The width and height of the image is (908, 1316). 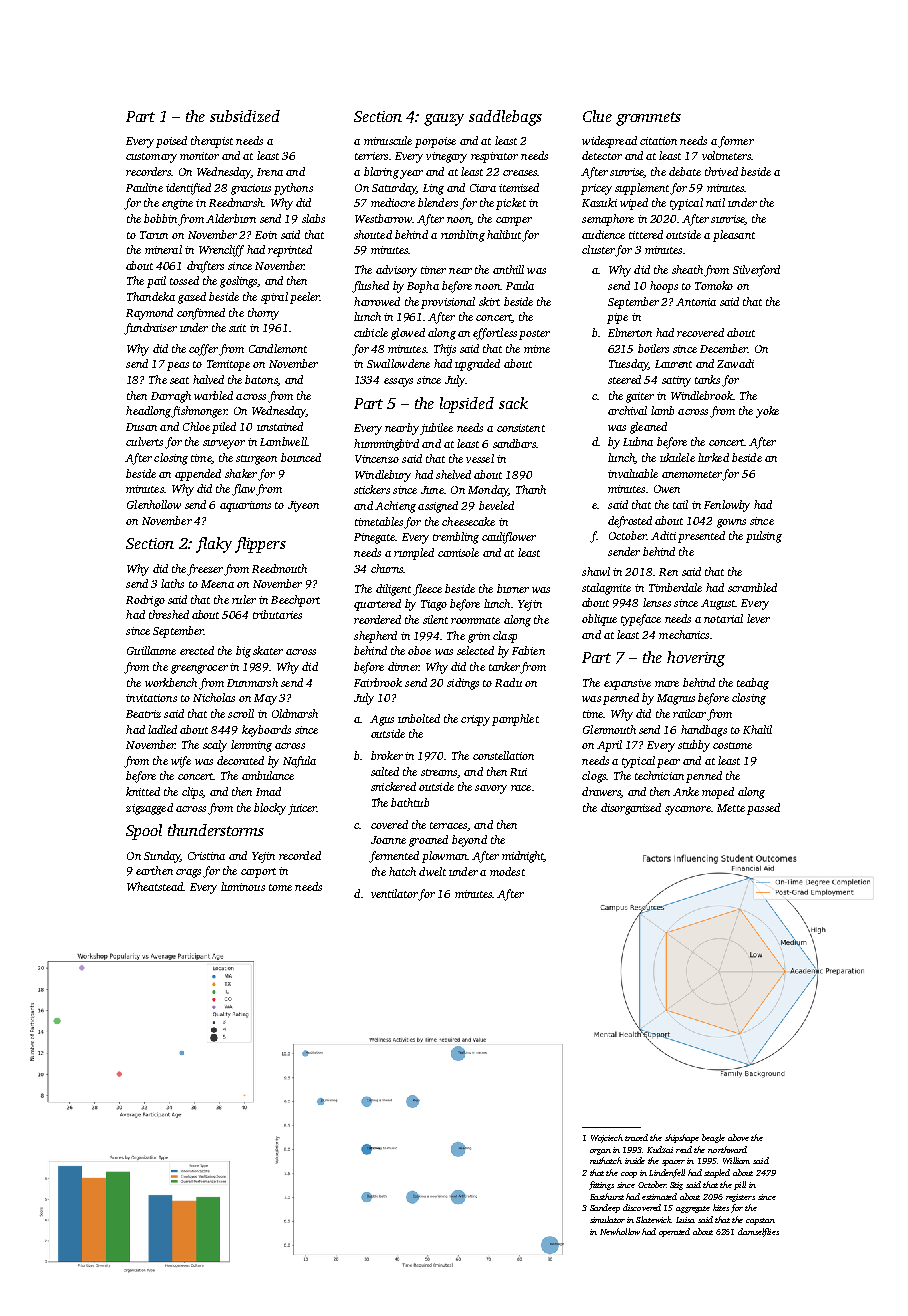 What do you see at coordinates (212, 142) in the image?
I see `therapist` at bounding box center [212, 142].
